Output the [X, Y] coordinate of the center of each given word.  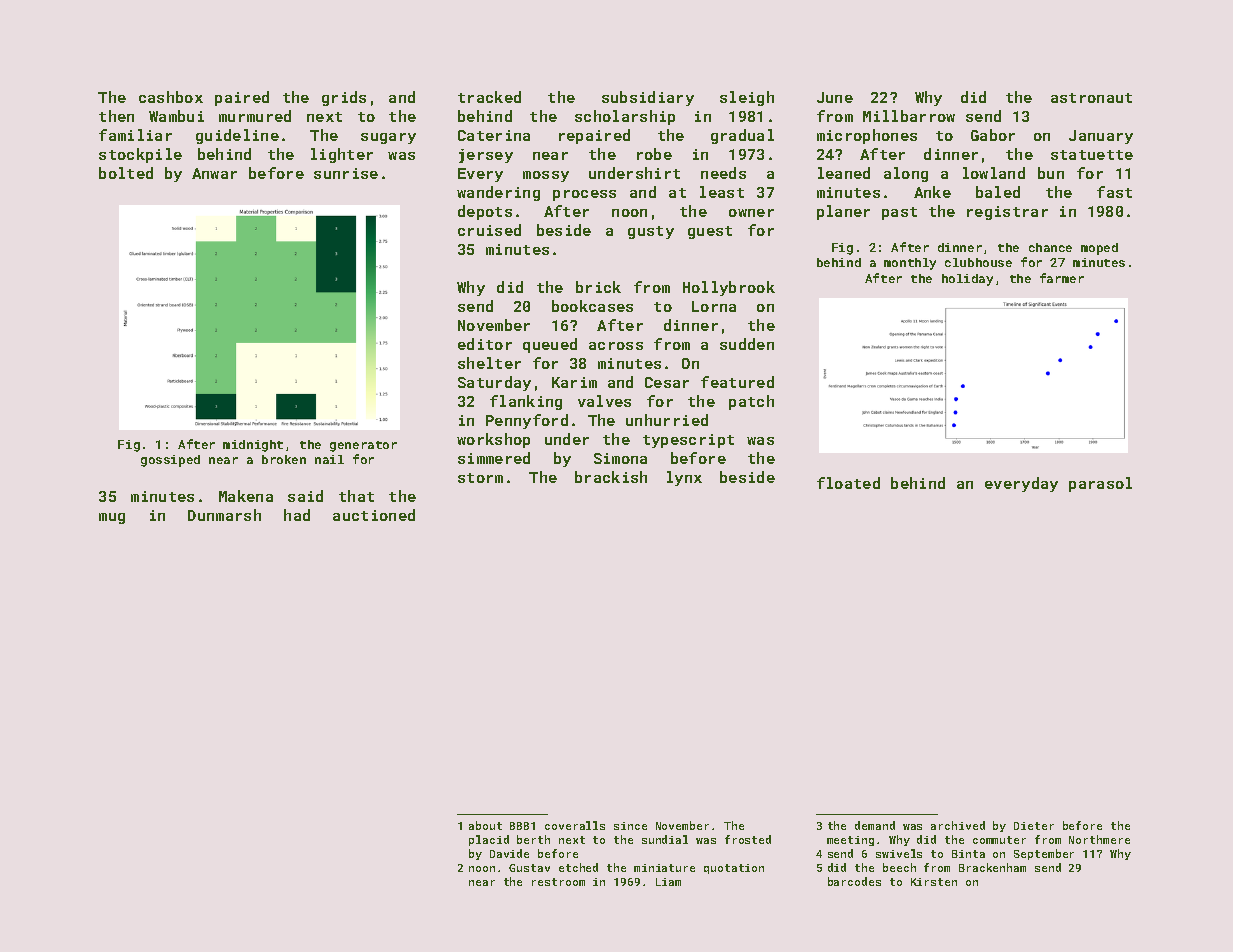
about [485, 825]
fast [1114, 192]
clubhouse [978, 262]
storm [480, 478]
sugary [388, 138]
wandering [498, 193]
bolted [126, 173]
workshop [493, 440]
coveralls [575, 825]
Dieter [1034, 826]
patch [751, 402]
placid [489, 840]
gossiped [170, 461]
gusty [651, 232]
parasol [1100, 484]
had [297, 515]
